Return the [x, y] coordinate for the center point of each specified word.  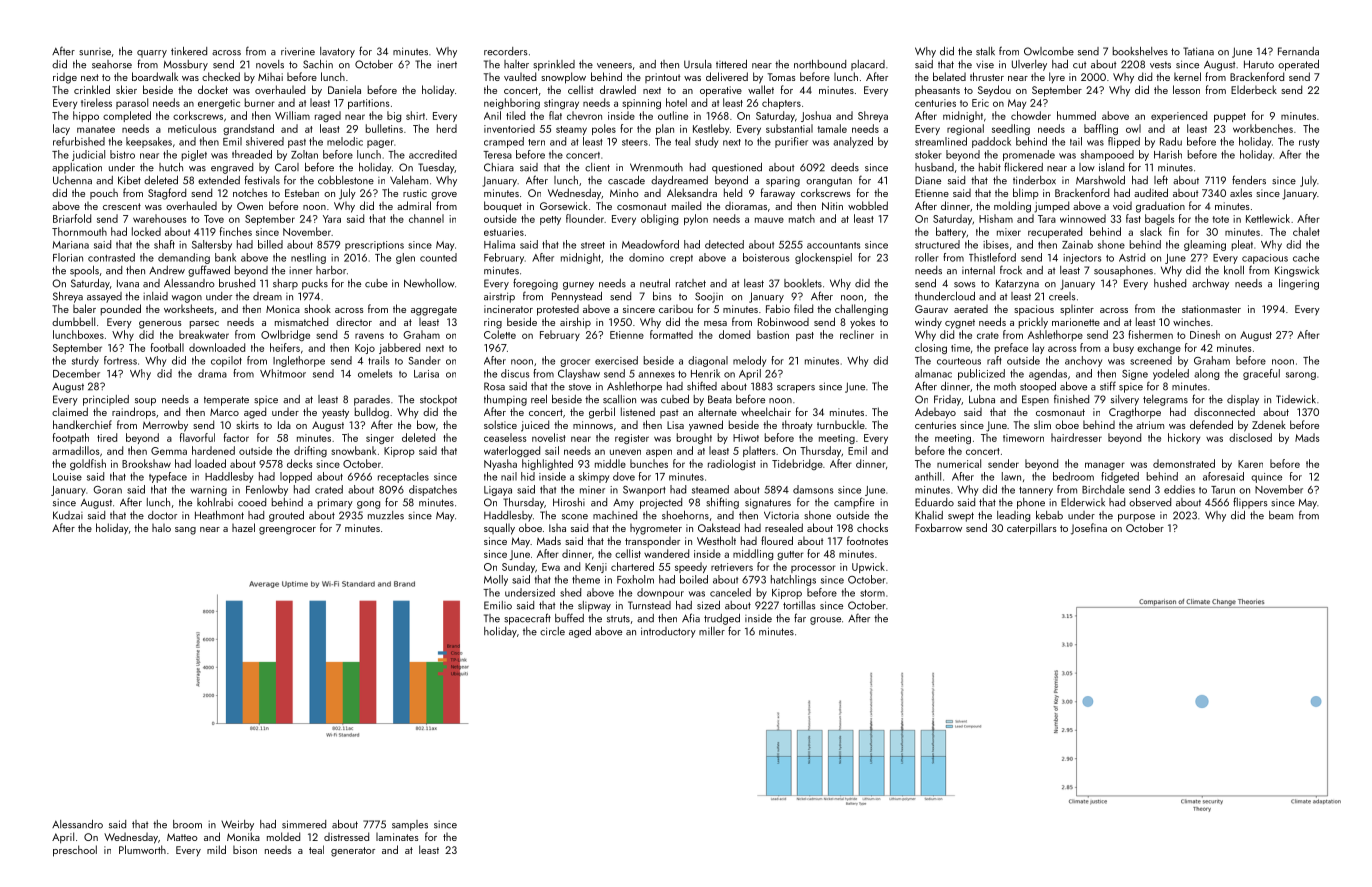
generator [353, 852]
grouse [825, 621]
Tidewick [1296, 399]
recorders [505, 51]
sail [552, 450]
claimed [70, 411]
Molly [496, 580]
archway [1210, 284]
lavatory [337, 52]
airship [575, 322]
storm [872, 593]
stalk [985, 51]
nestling [308, 258]
